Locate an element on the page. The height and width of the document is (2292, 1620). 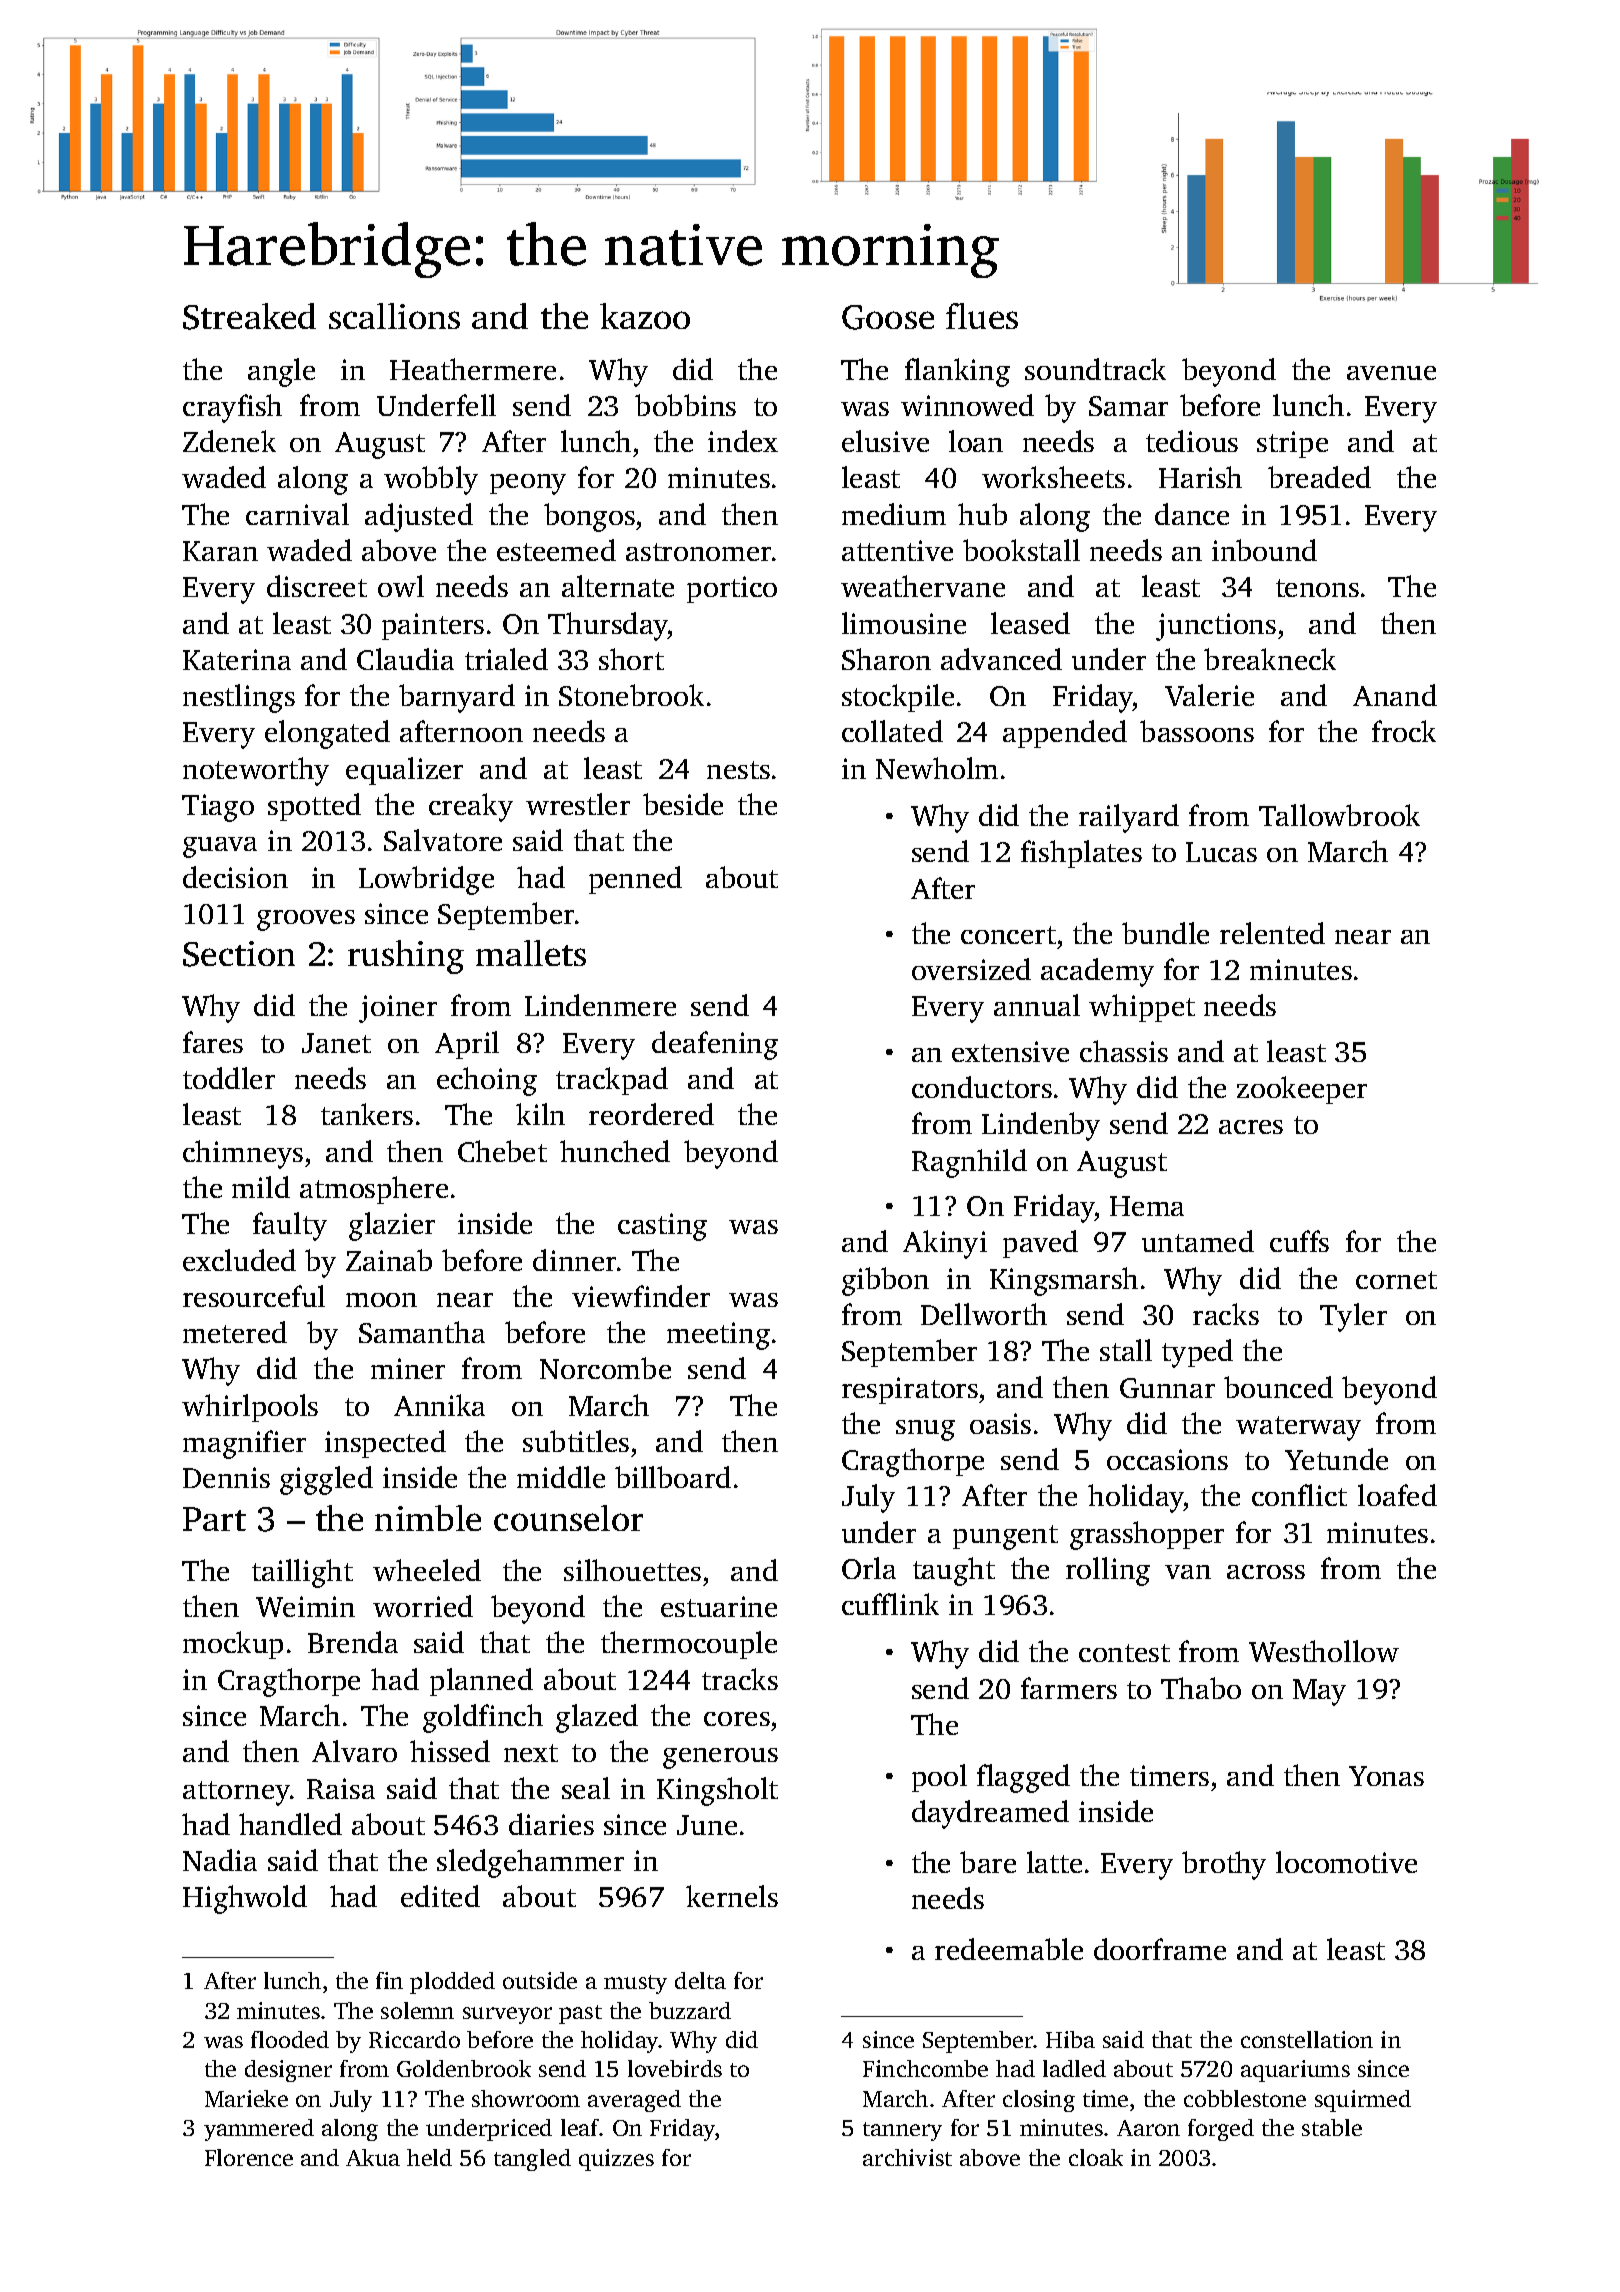
Chebet is located at coordinates (502, 1151).
